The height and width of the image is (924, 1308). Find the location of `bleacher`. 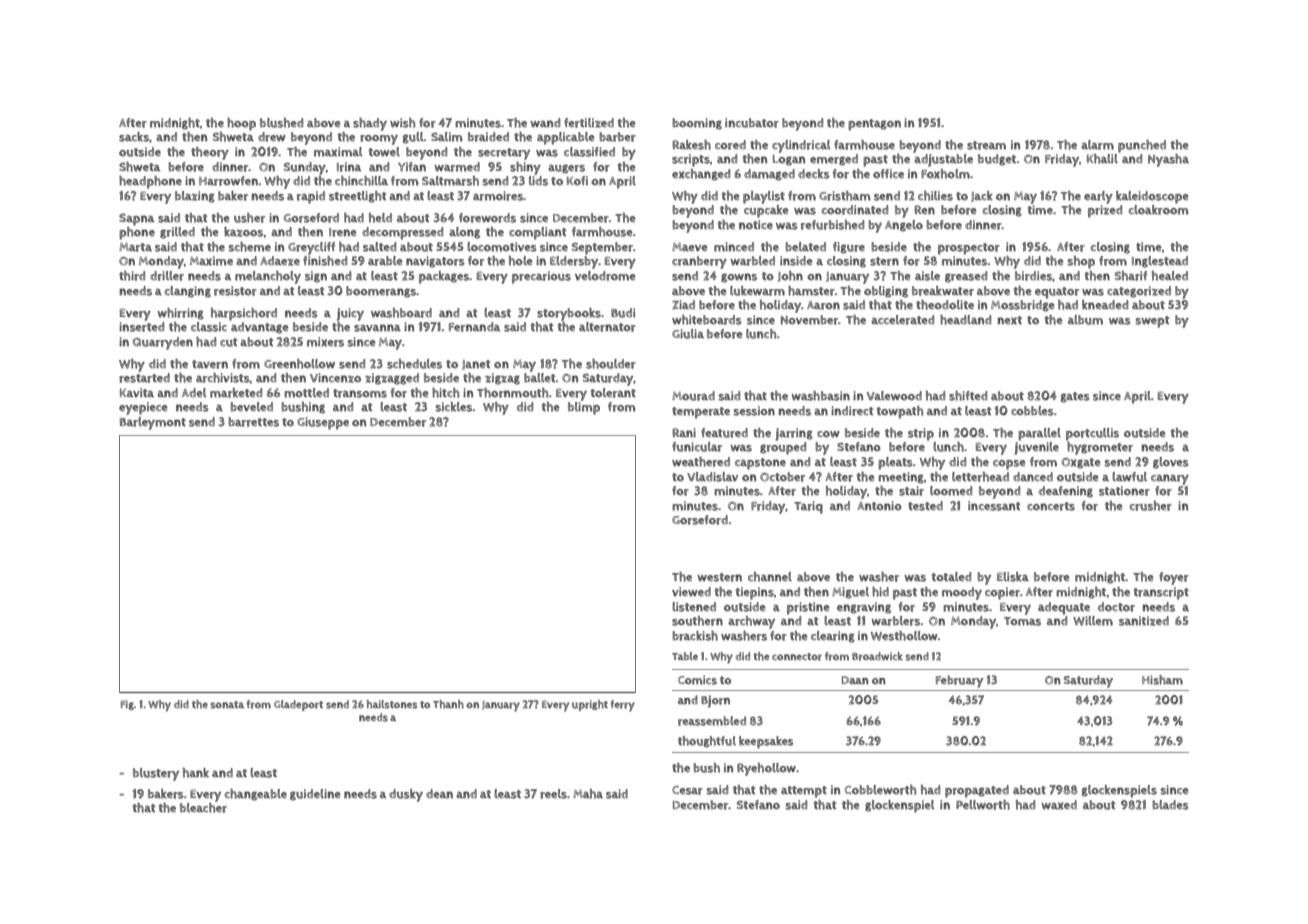

bleacher is located at coordinates (203, 808).
